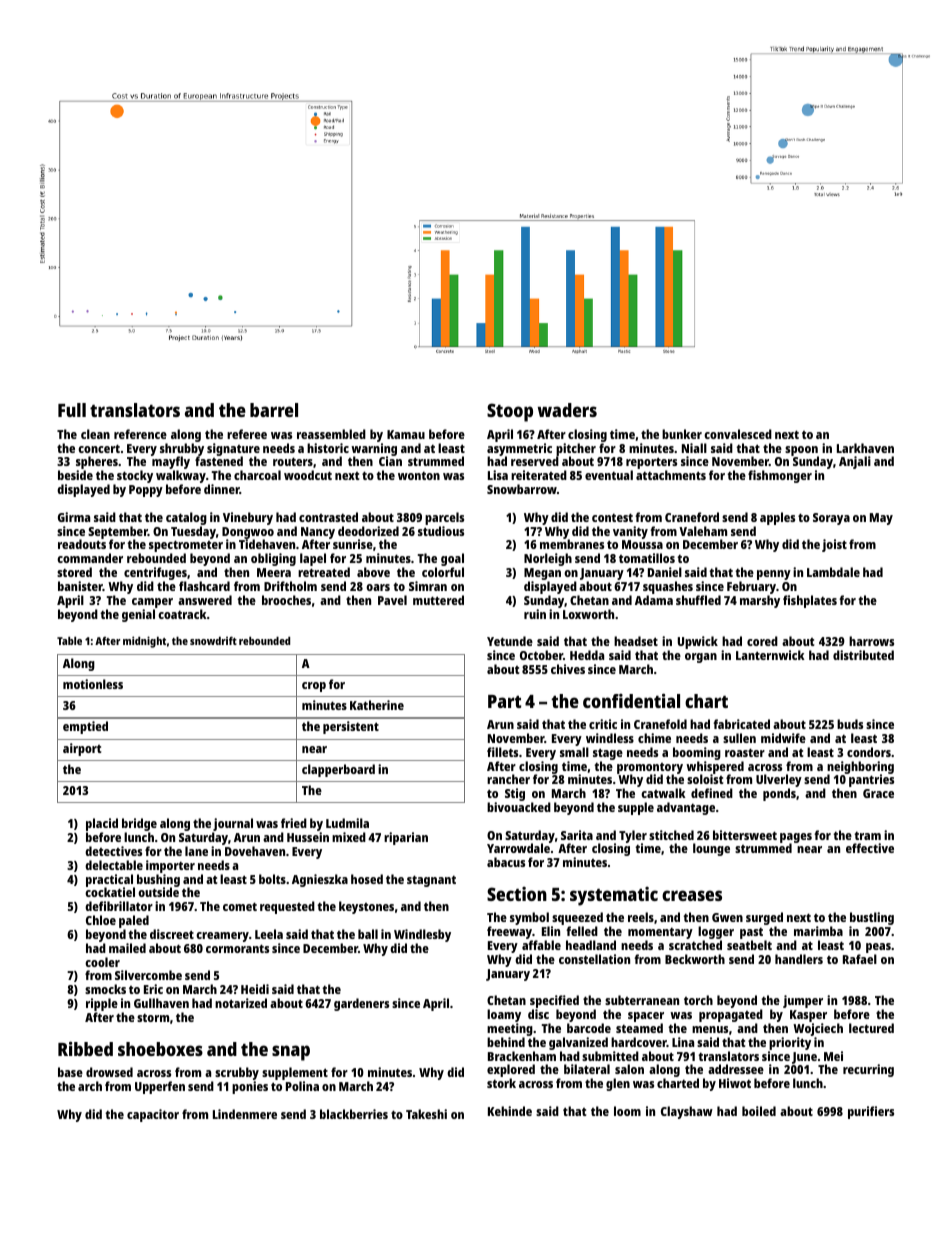  I want to click on Lindenmere, so click(245, 1114).
